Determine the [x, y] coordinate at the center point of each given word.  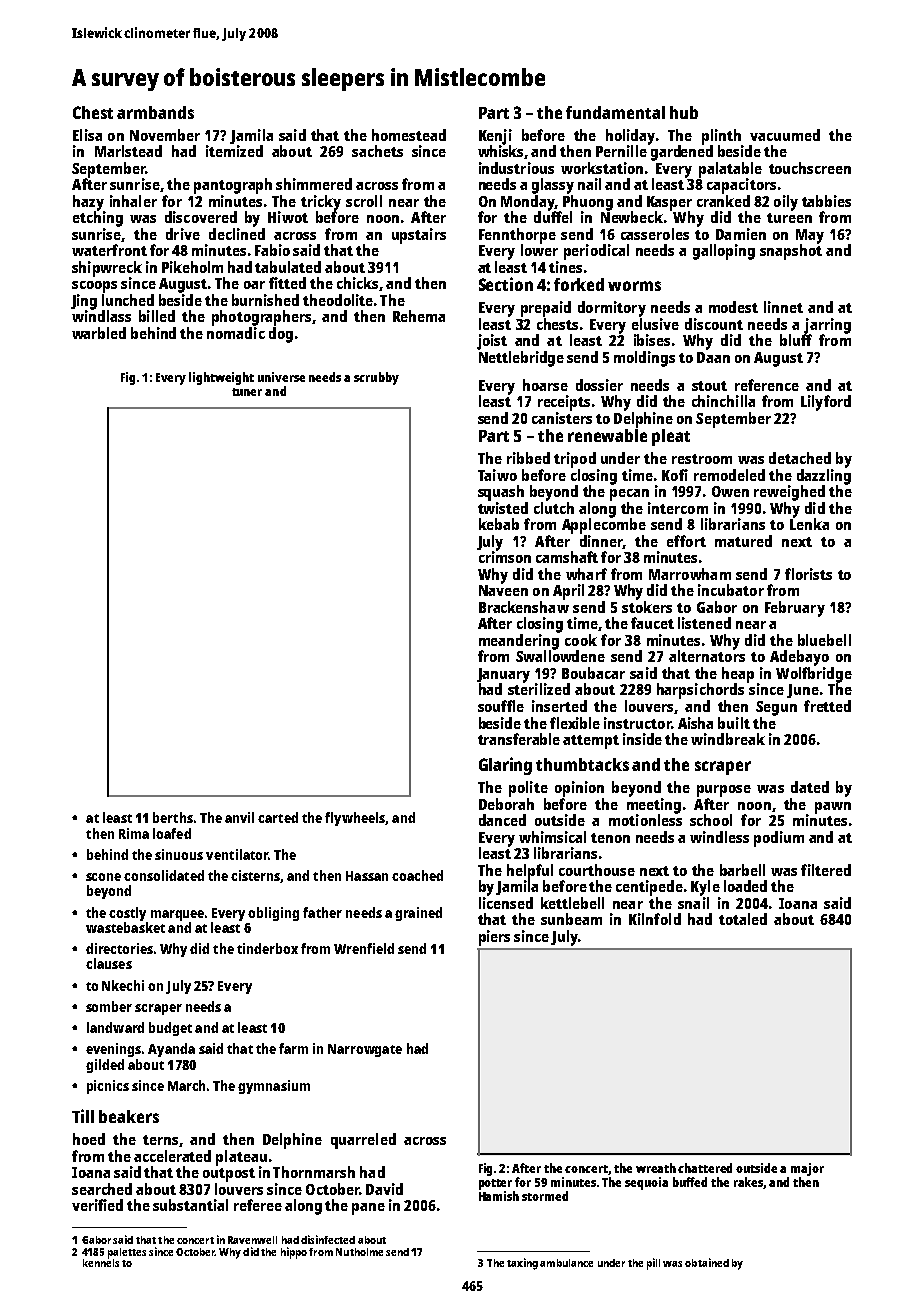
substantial [190, 1205]
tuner [247, 392]
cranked [723, 201]
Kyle [705, 888]
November [165, 135]
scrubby [376, 378]
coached [417, 875]
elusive [655, 324]
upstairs [419, 236]
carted [278, 817]
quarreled [363, 1141]
